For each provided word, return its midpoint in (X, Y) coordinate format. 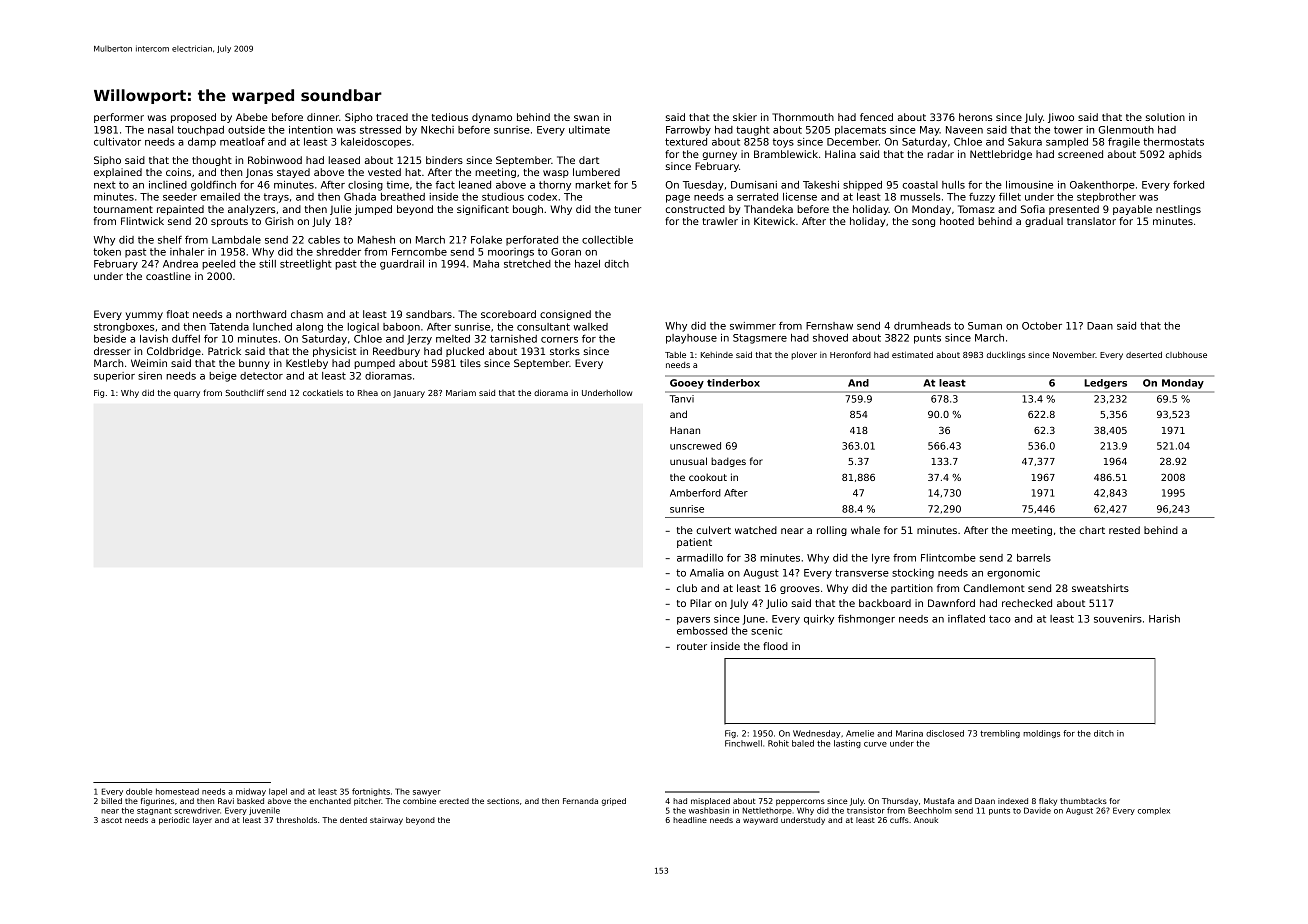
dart (589, 160)
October (1042, 326)
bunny (254, 364)
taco (1000, 619)
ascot (111, 820)
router (692, 646)
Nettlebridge (1001, 155)
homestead (177, 791)
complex (1154, 811)
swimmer (753, 326)
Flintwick (142, 221)
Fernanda (580, 801)
